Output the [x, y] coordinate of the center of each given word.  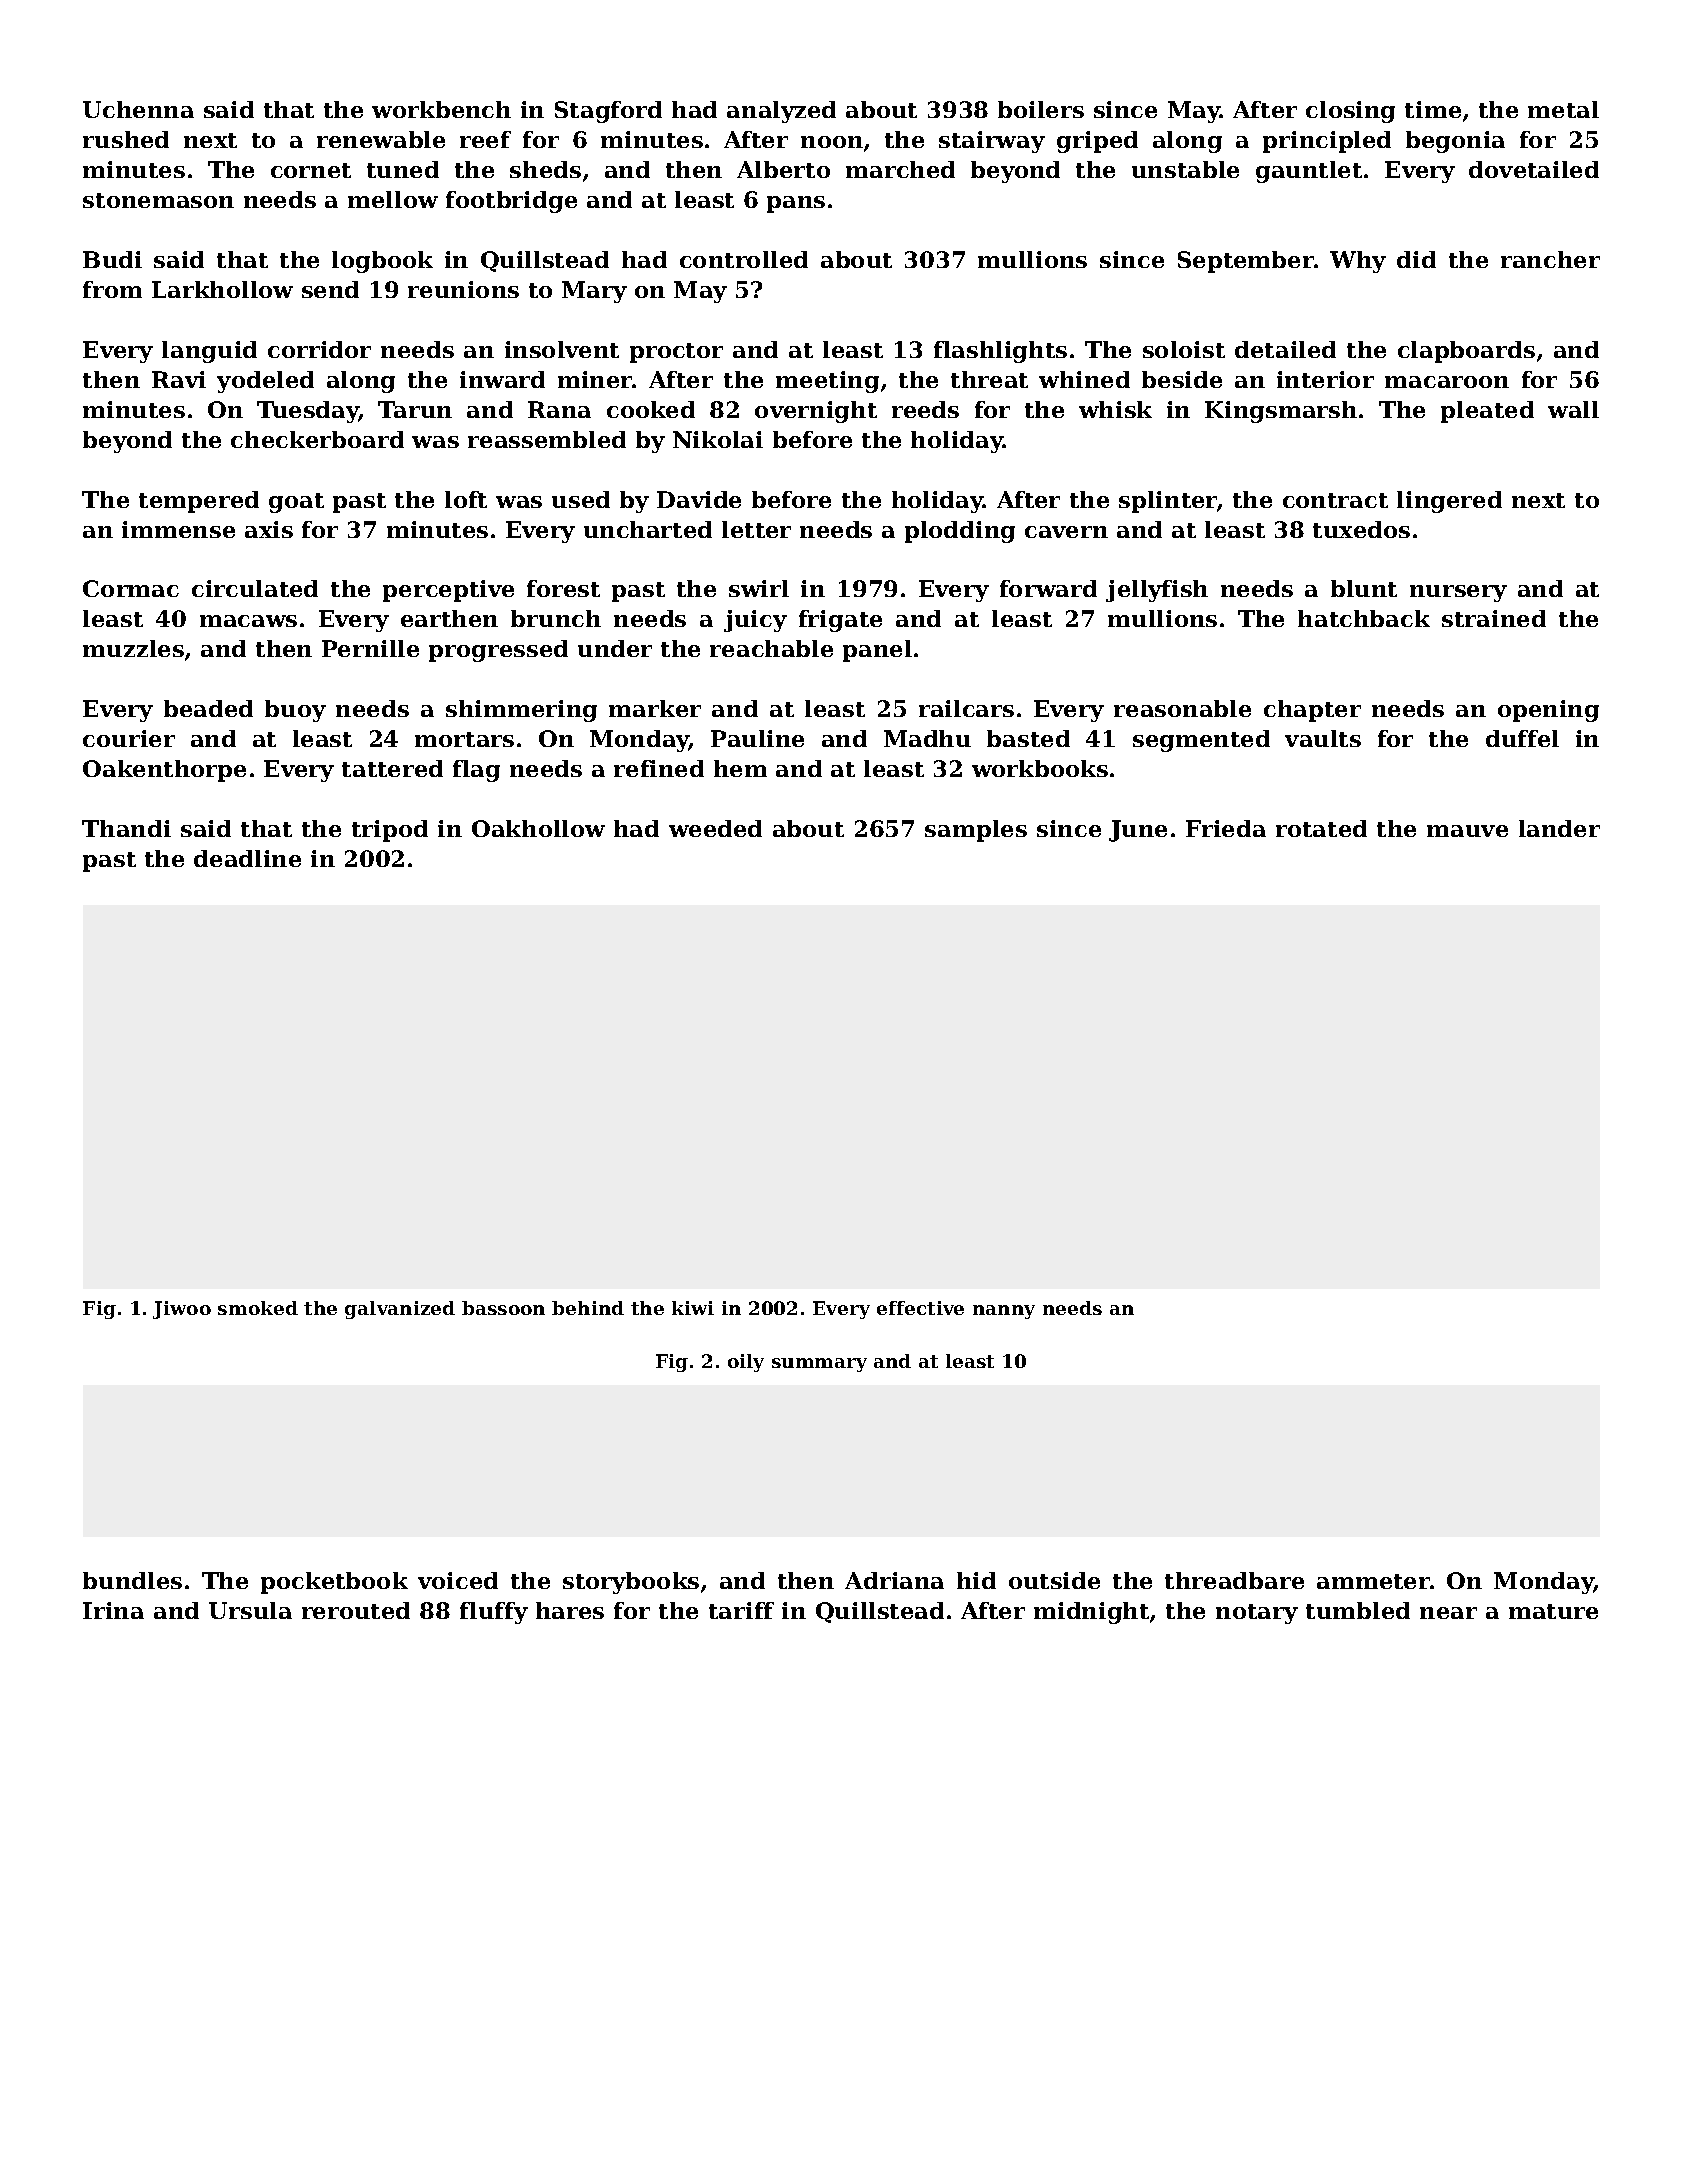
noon [832, 142]
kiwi [693, 1308]
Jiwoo [182, 1310]
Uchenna [138, 109]
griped [1097, 142]
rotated [1321, 828]
